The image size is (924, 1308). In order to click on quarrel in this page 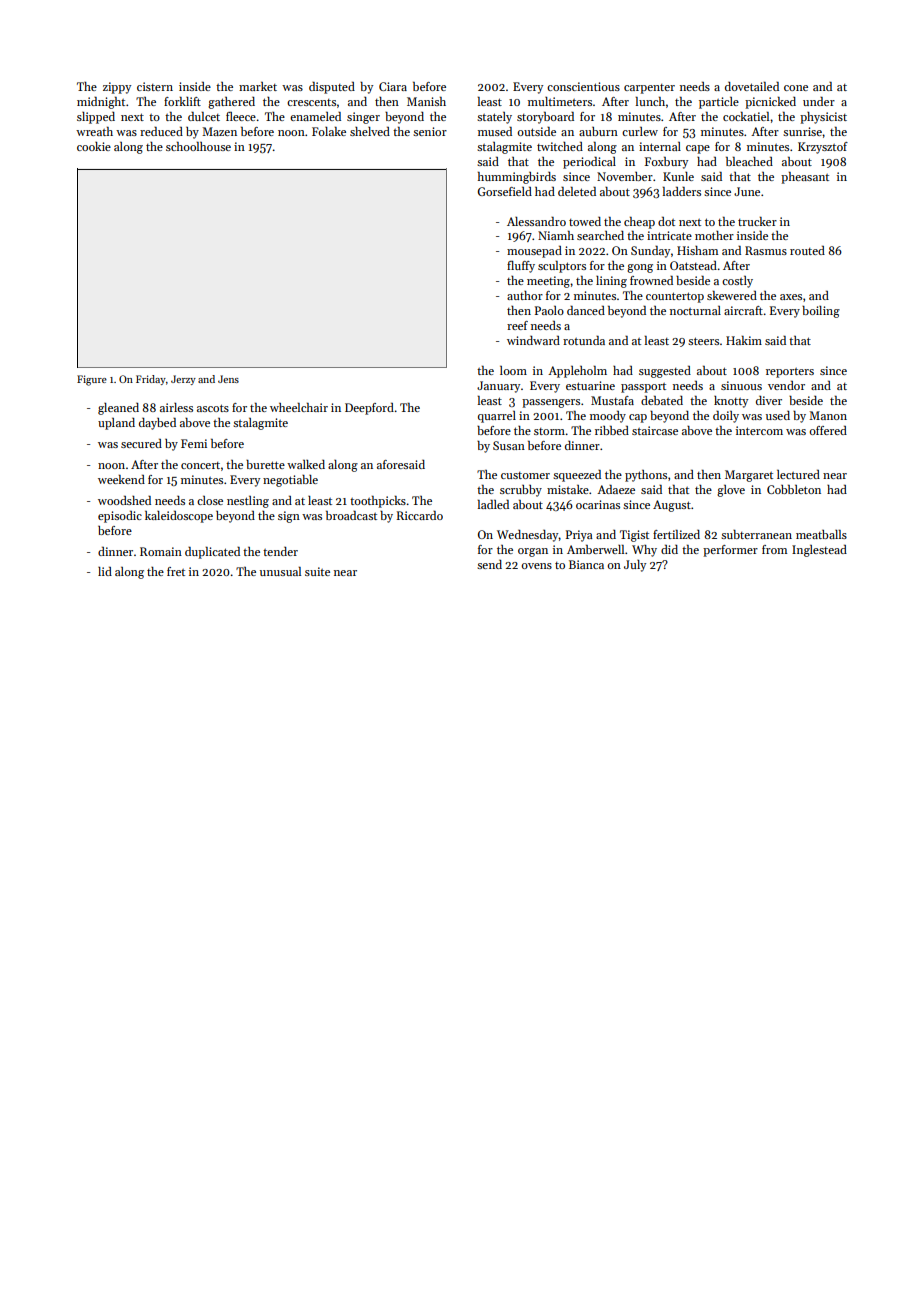, I will do `click(497, 417)`.
